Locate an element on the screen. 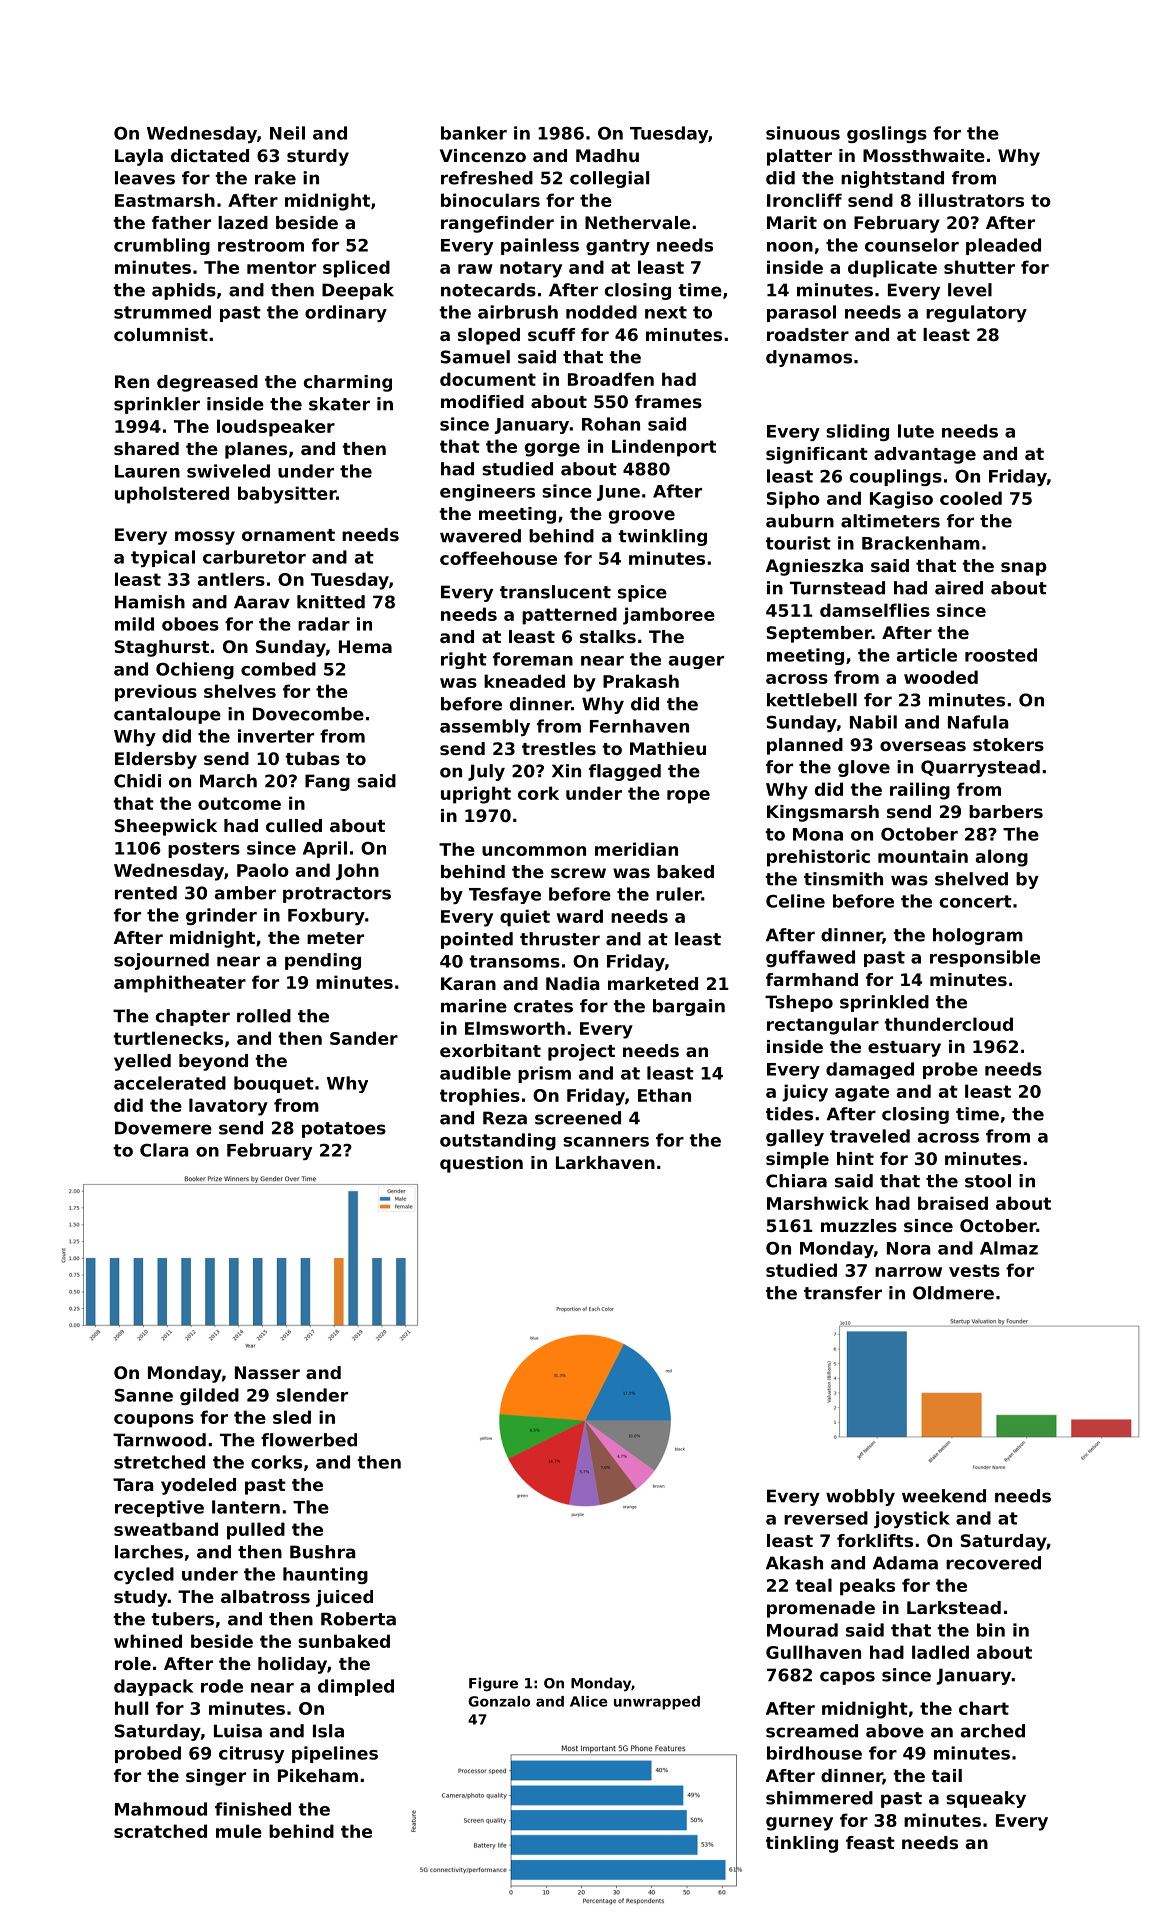 The width and height of the screenshot is (1170, 1928). scanners is located at coordinates (606, 1142).
